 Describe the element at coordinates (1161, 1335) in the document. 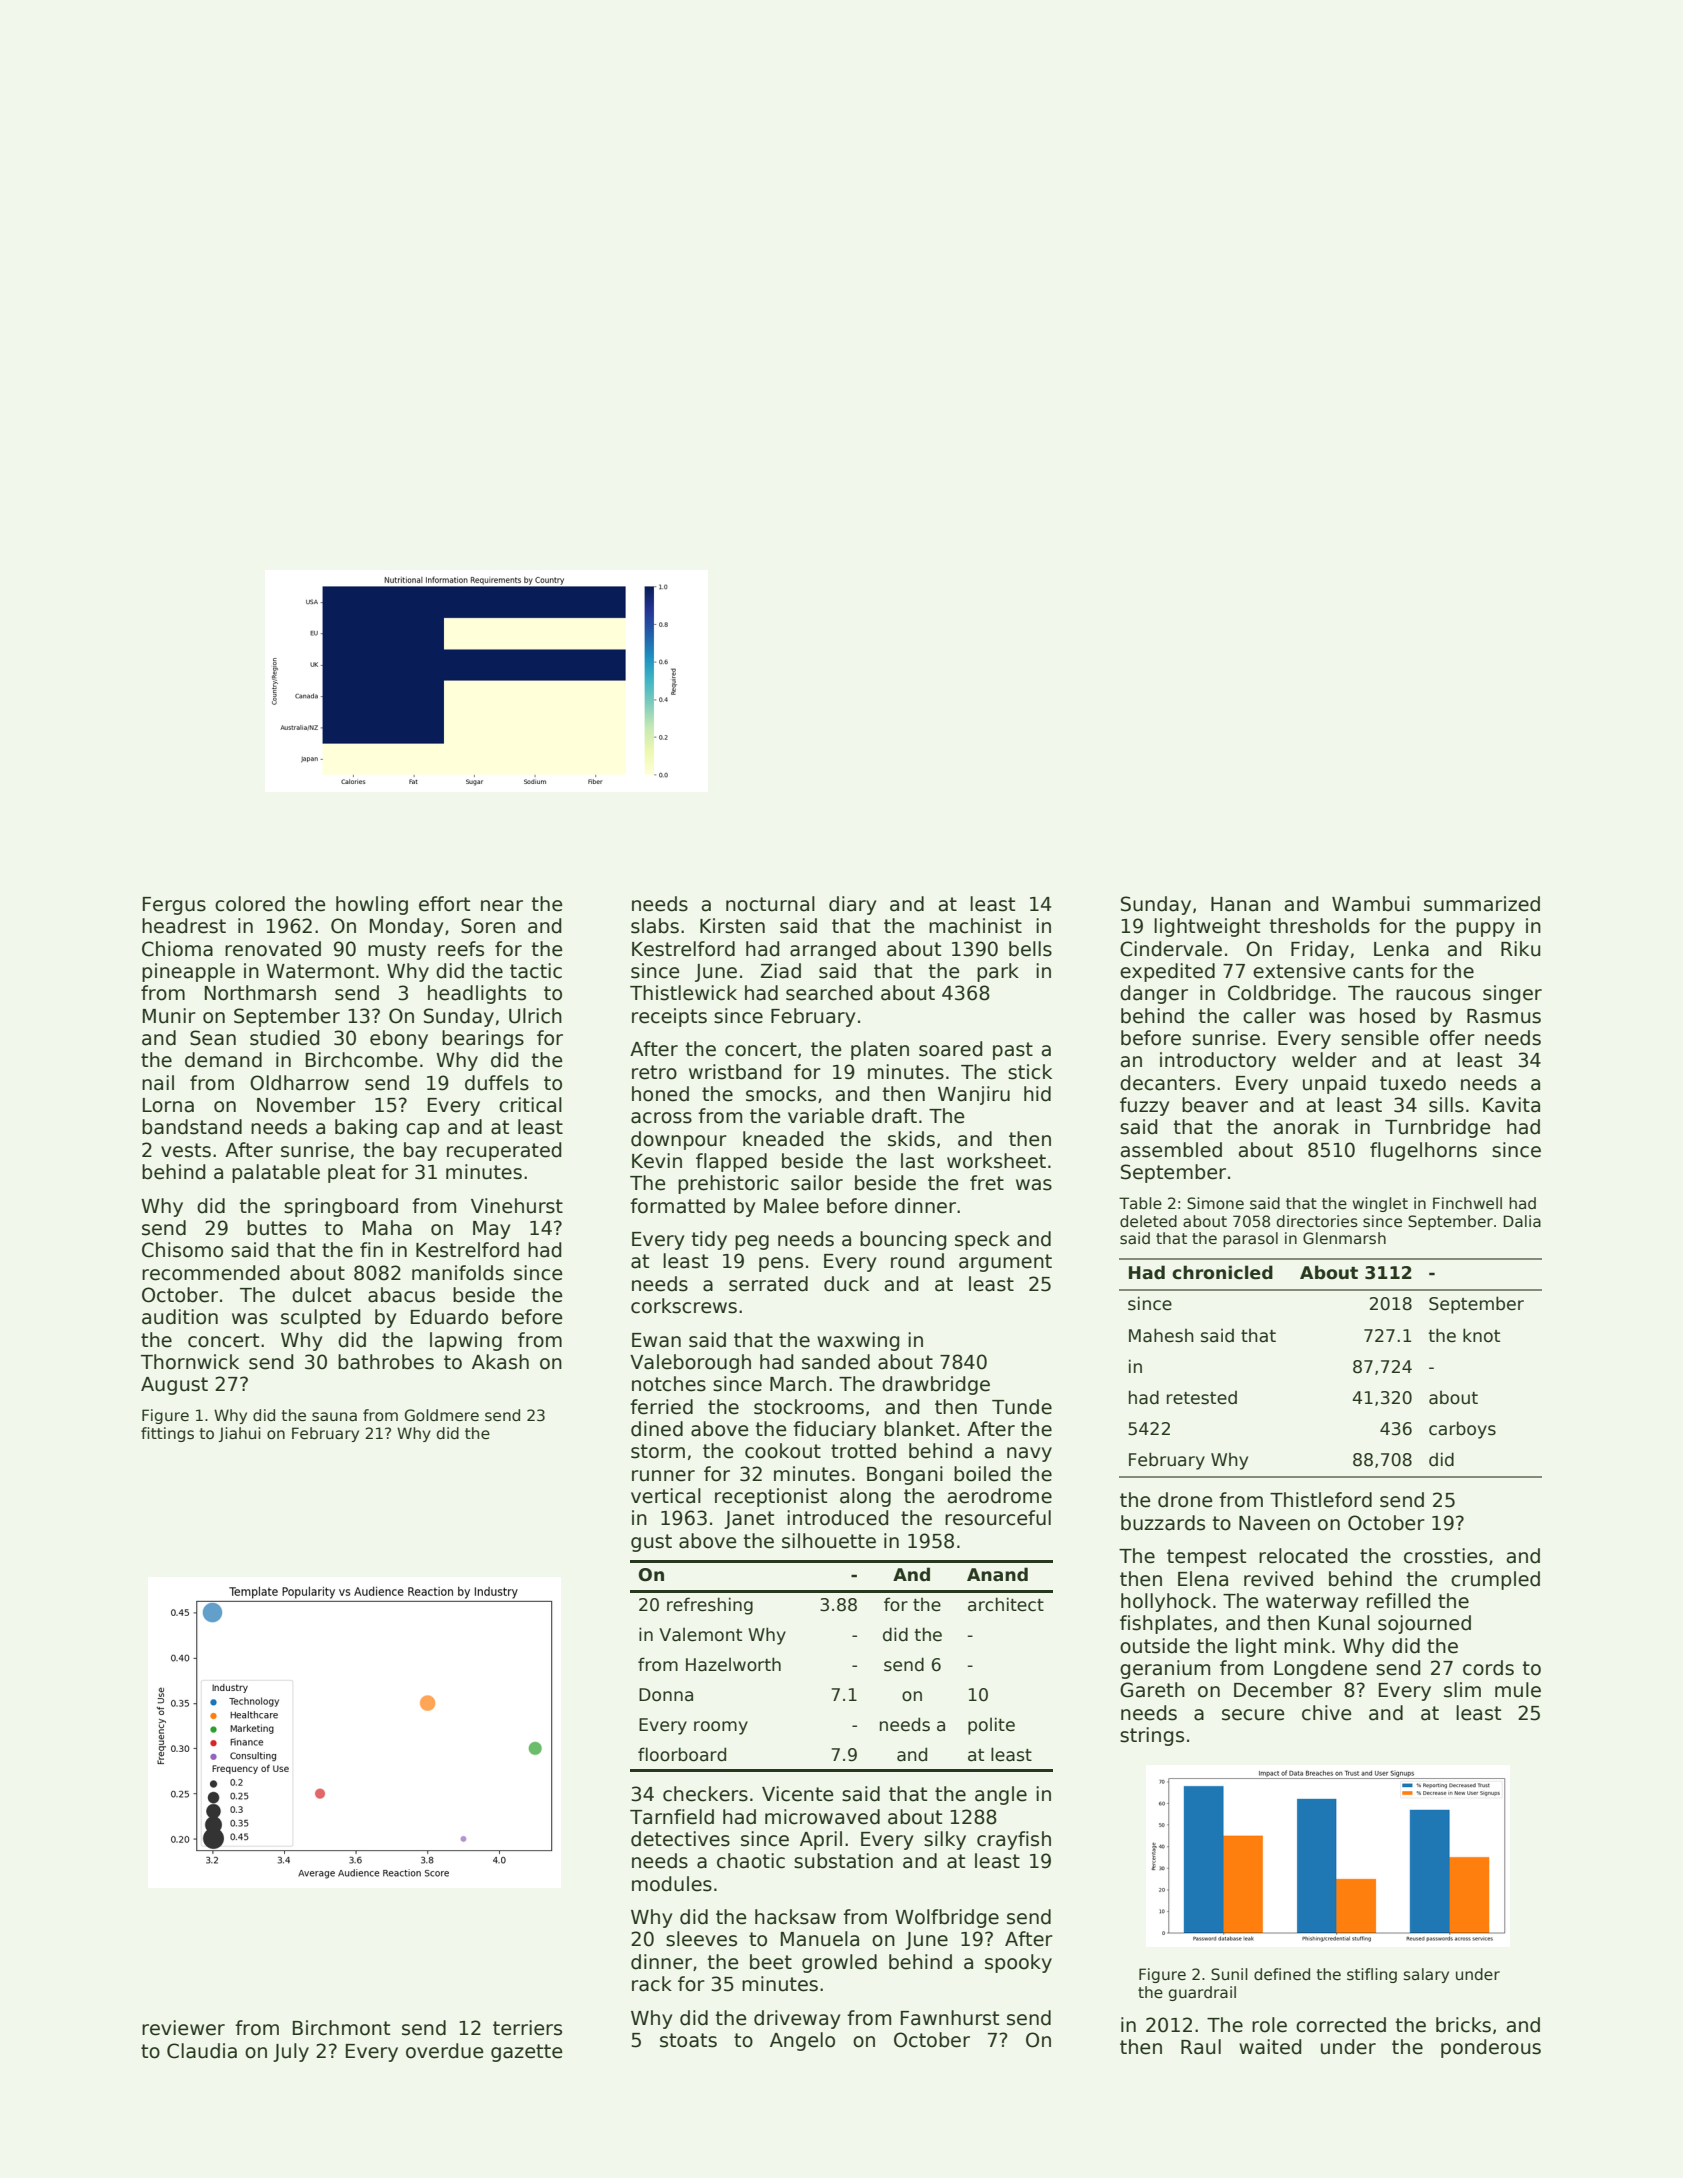

I see `Mahesh` at that location.
